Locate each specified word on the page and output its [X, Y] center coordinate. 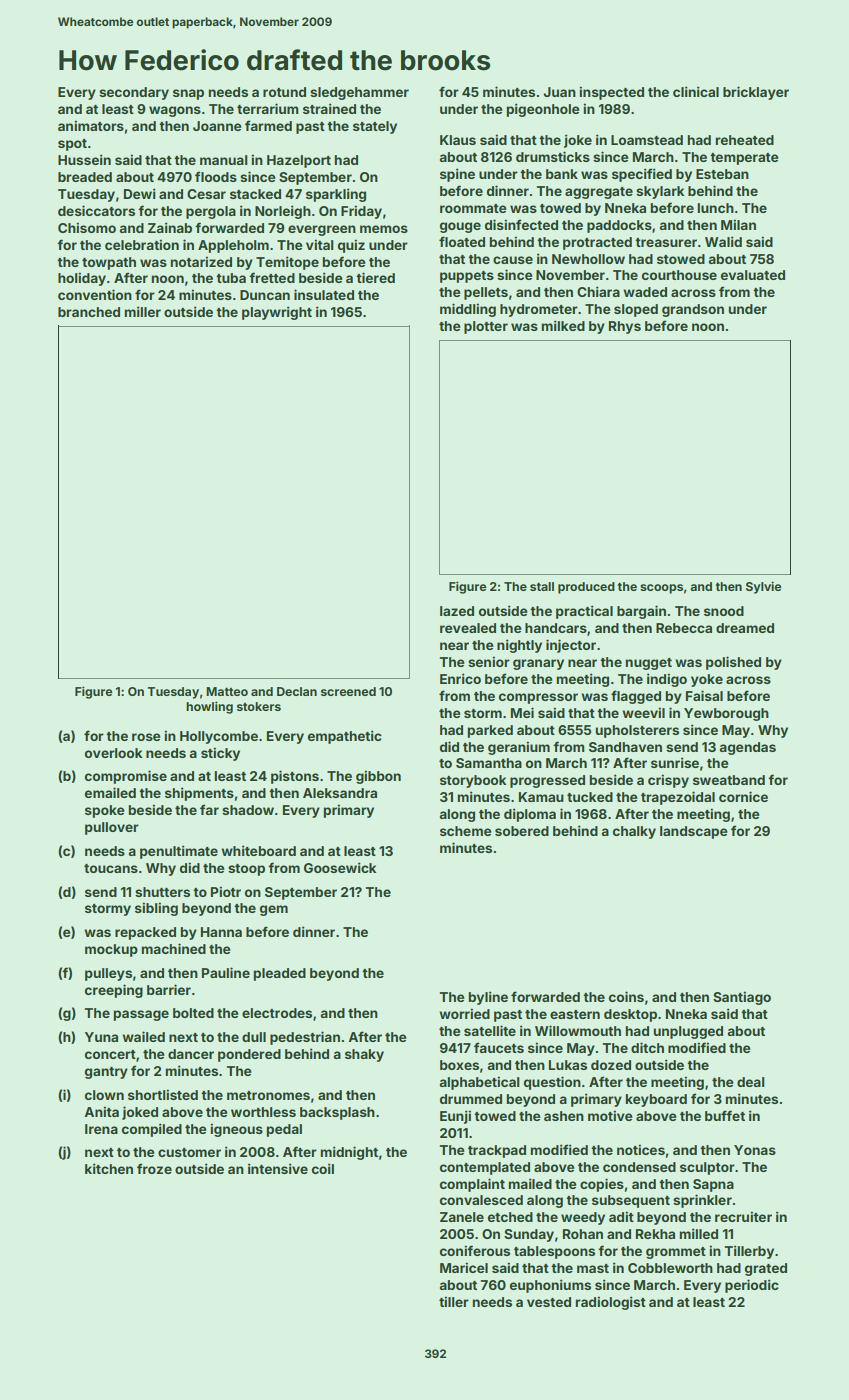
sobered [522, 831]
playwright [277, 313]
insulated [324, 294]
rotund [284, 92]
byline [488, 998]
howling [209, 707]
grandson [693, 310]
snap [188, 94]
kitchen [109, 1168]
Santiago [742, 998]
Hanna [221, 932]
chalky [634, 832]
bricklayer [756, 93]
